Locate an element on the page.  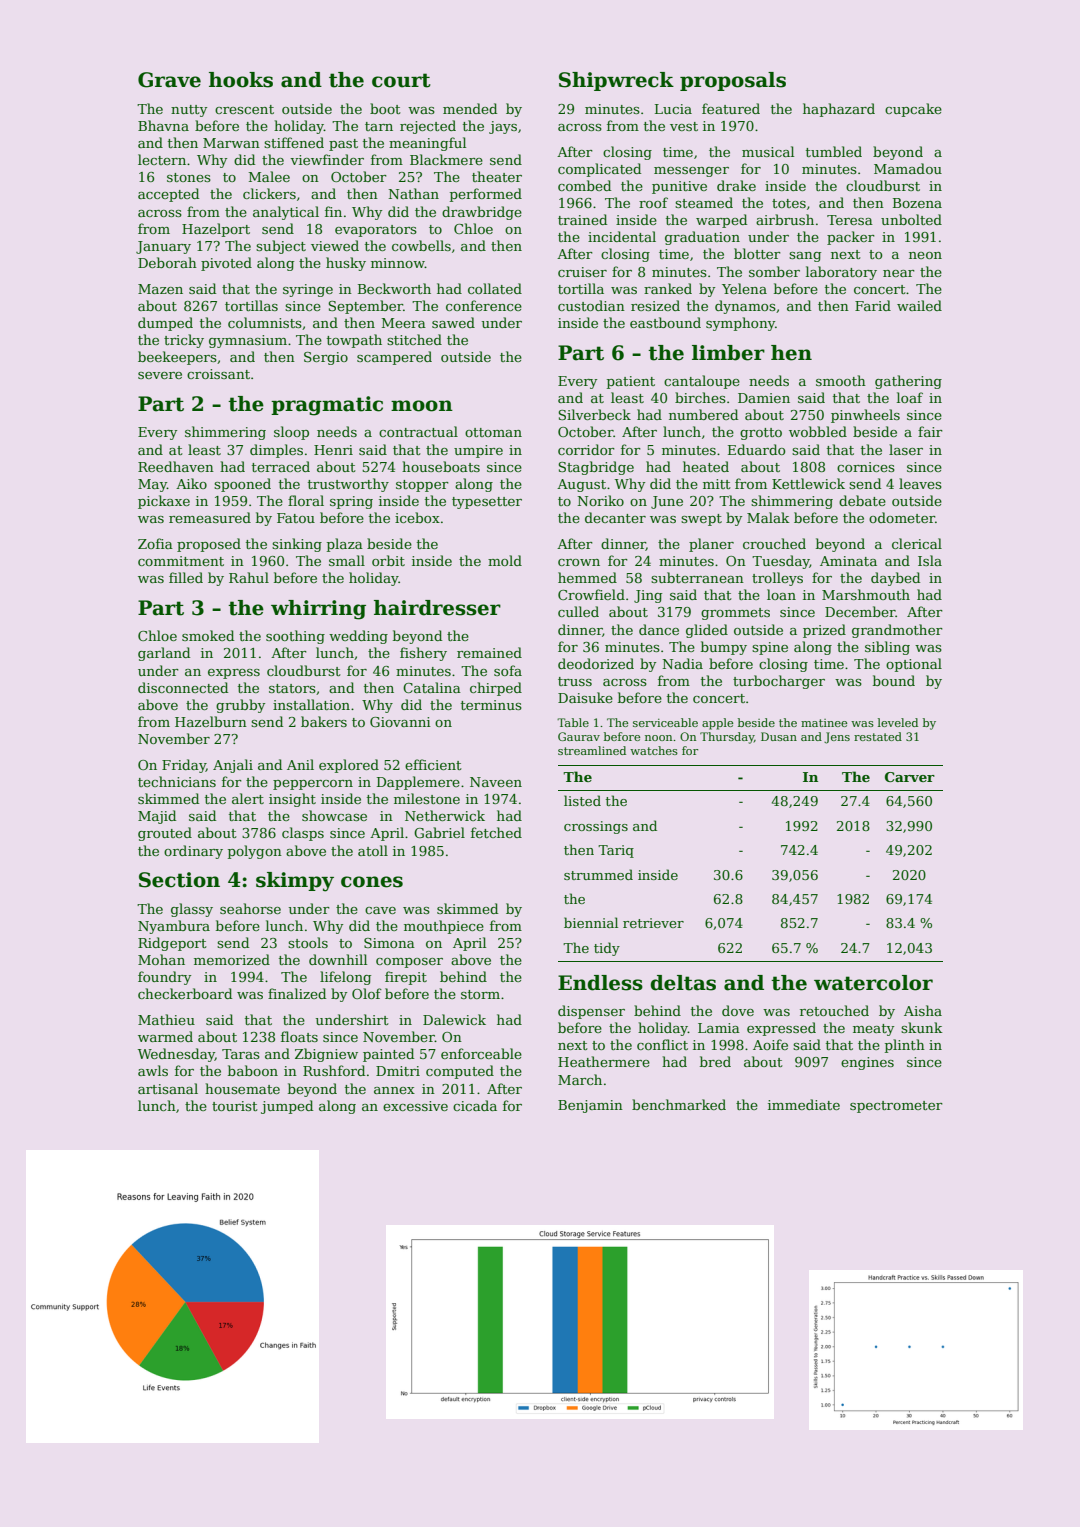
Reedhaven is located at coordinates (176, 466).
